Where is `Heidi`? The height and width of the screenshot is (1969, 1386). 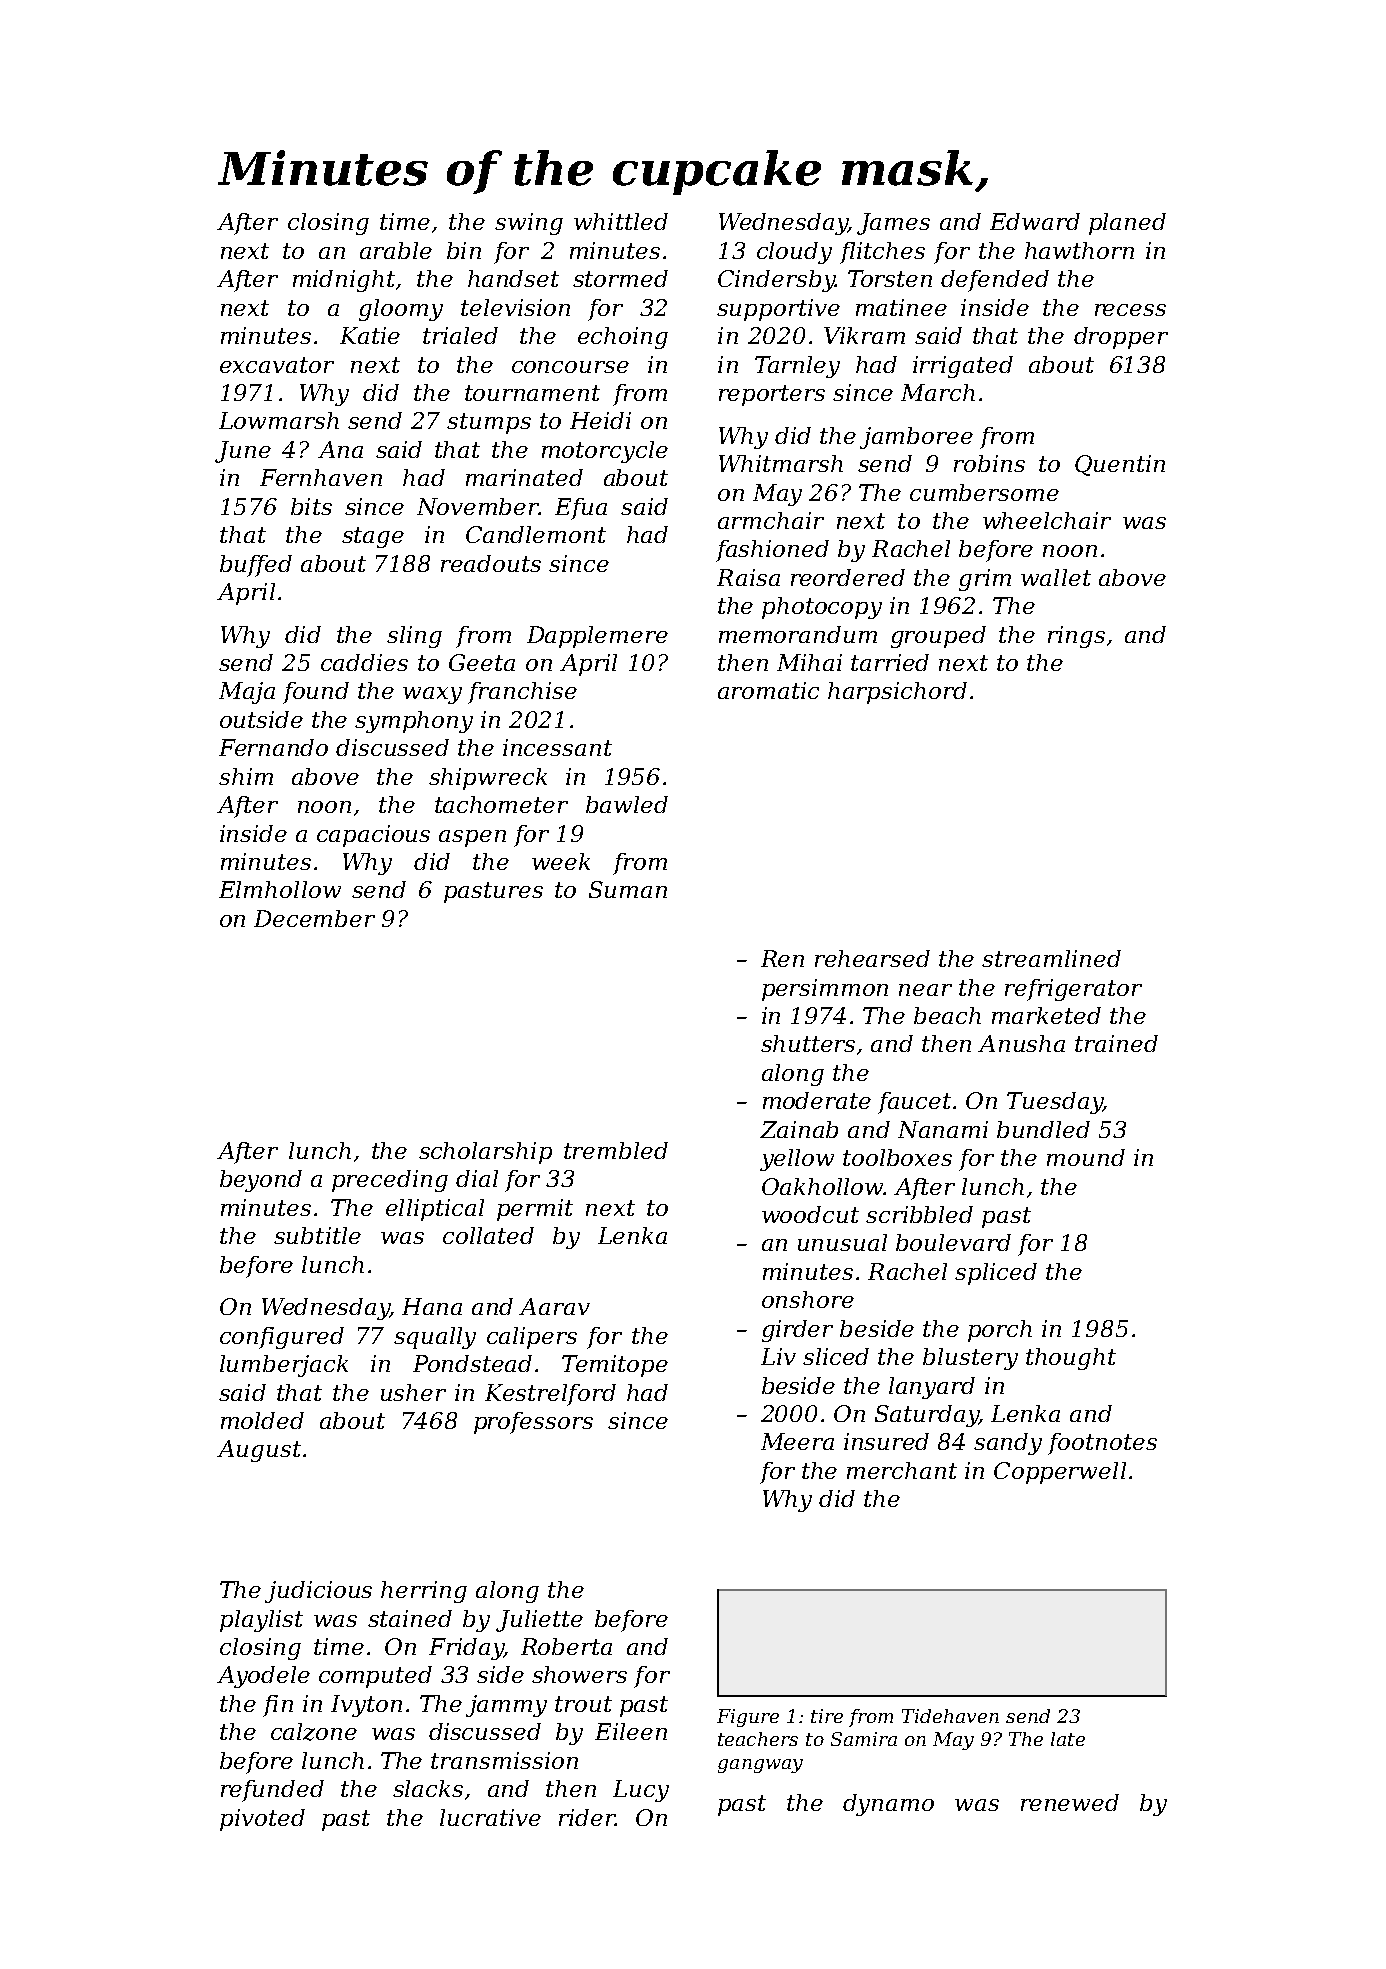
Heidi is located at coordinates (600, 420).
